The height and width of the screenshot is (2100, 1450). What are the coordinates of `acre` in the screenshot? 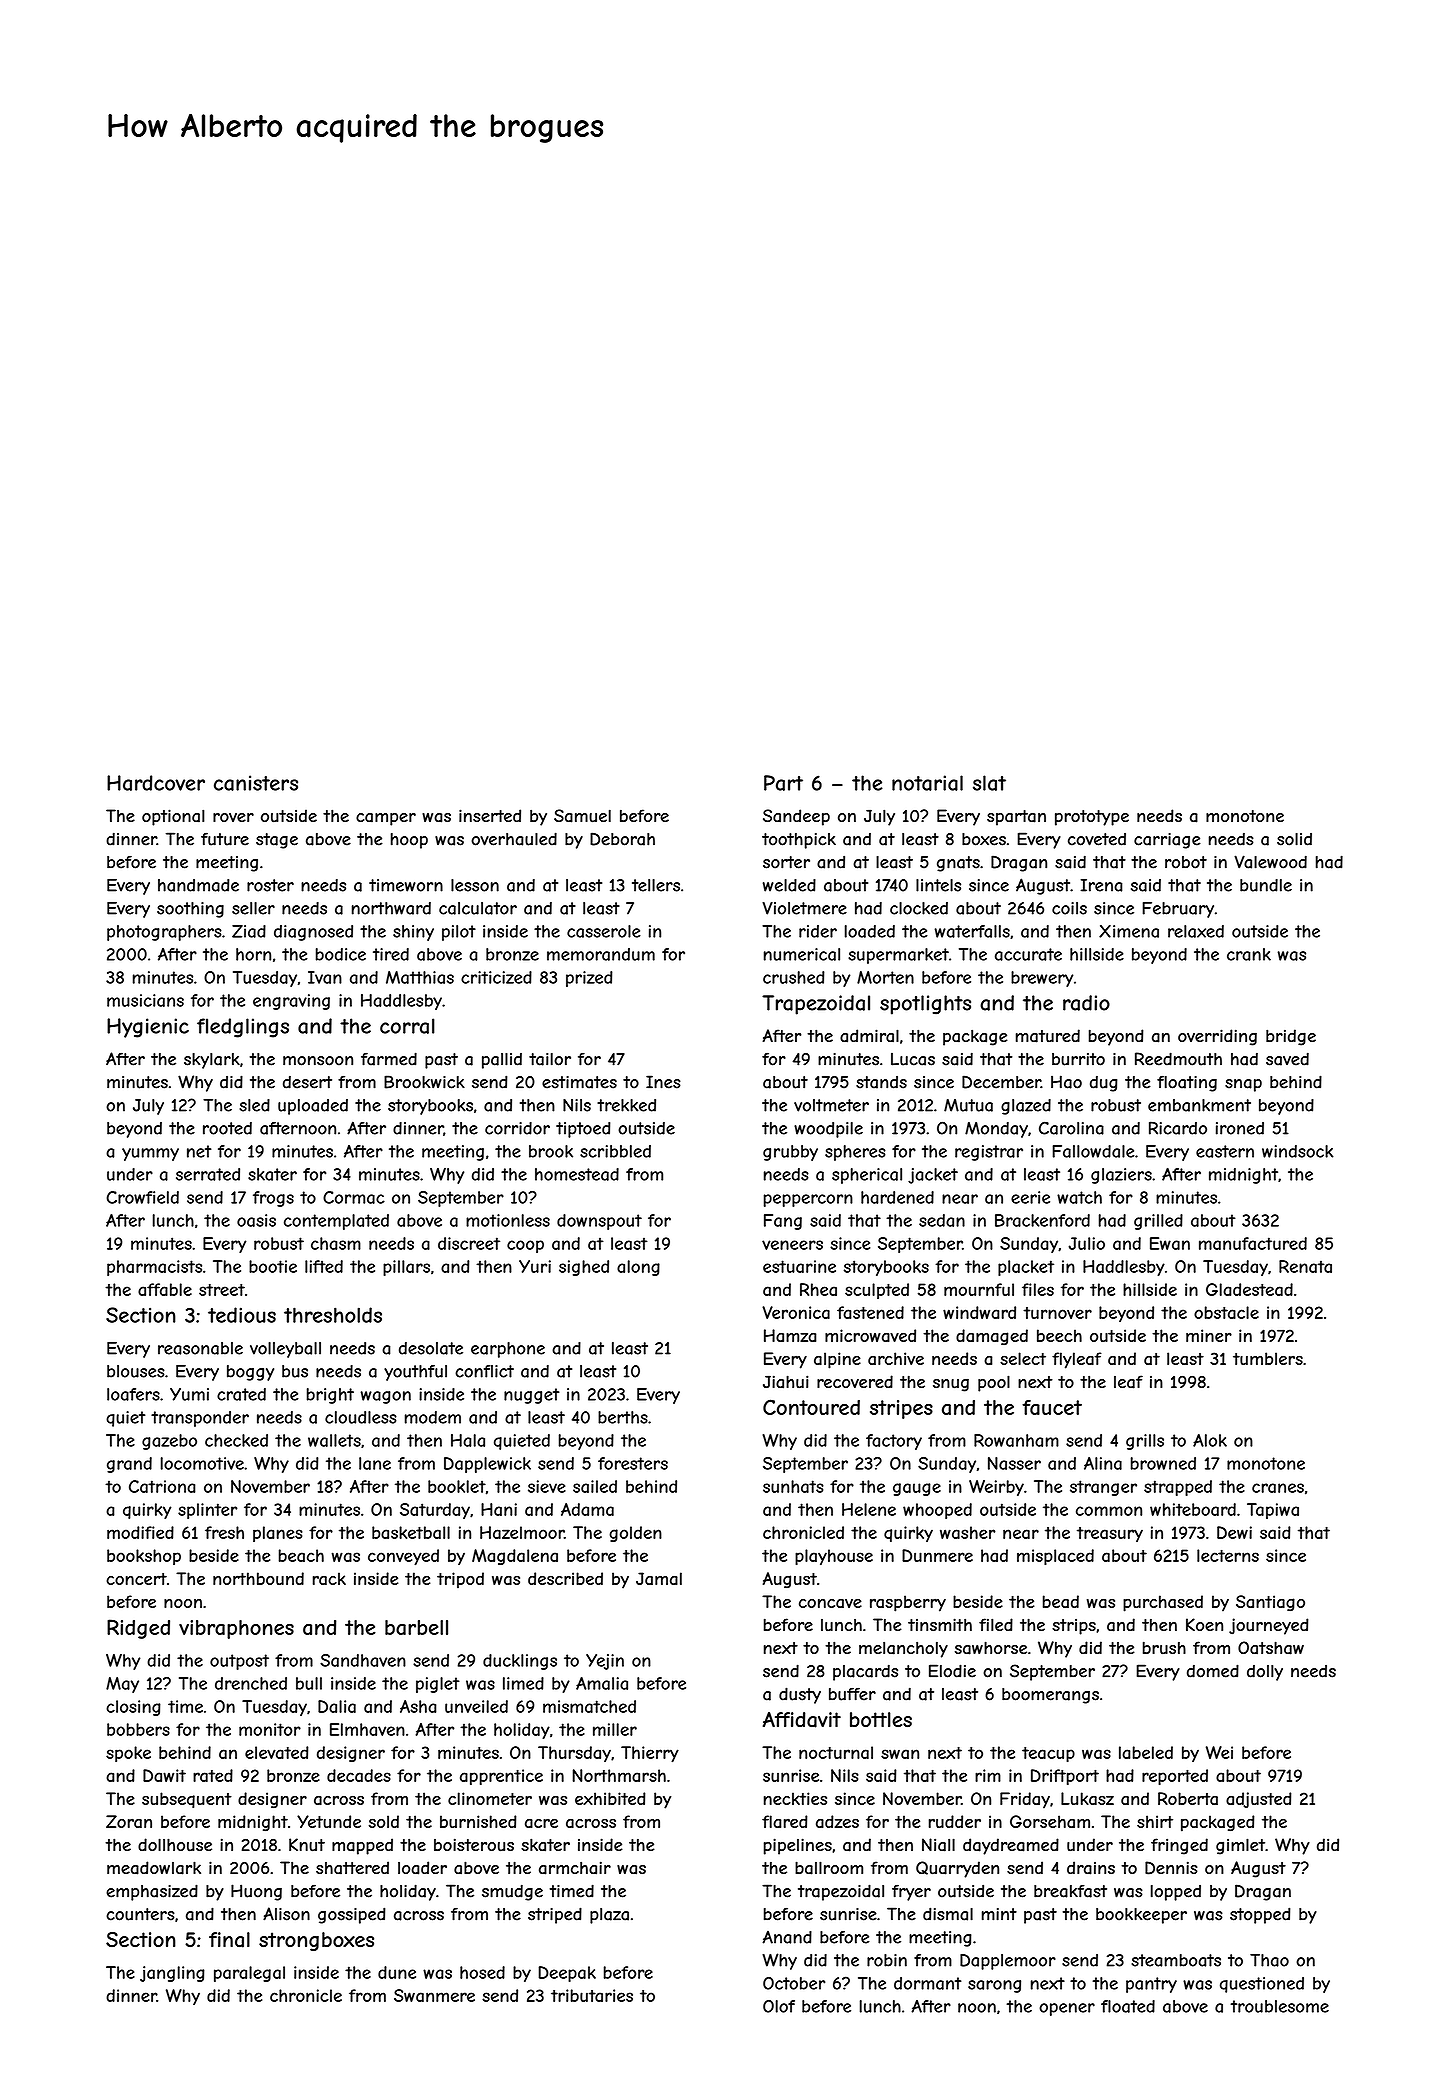 It's located at (541, 1824).
